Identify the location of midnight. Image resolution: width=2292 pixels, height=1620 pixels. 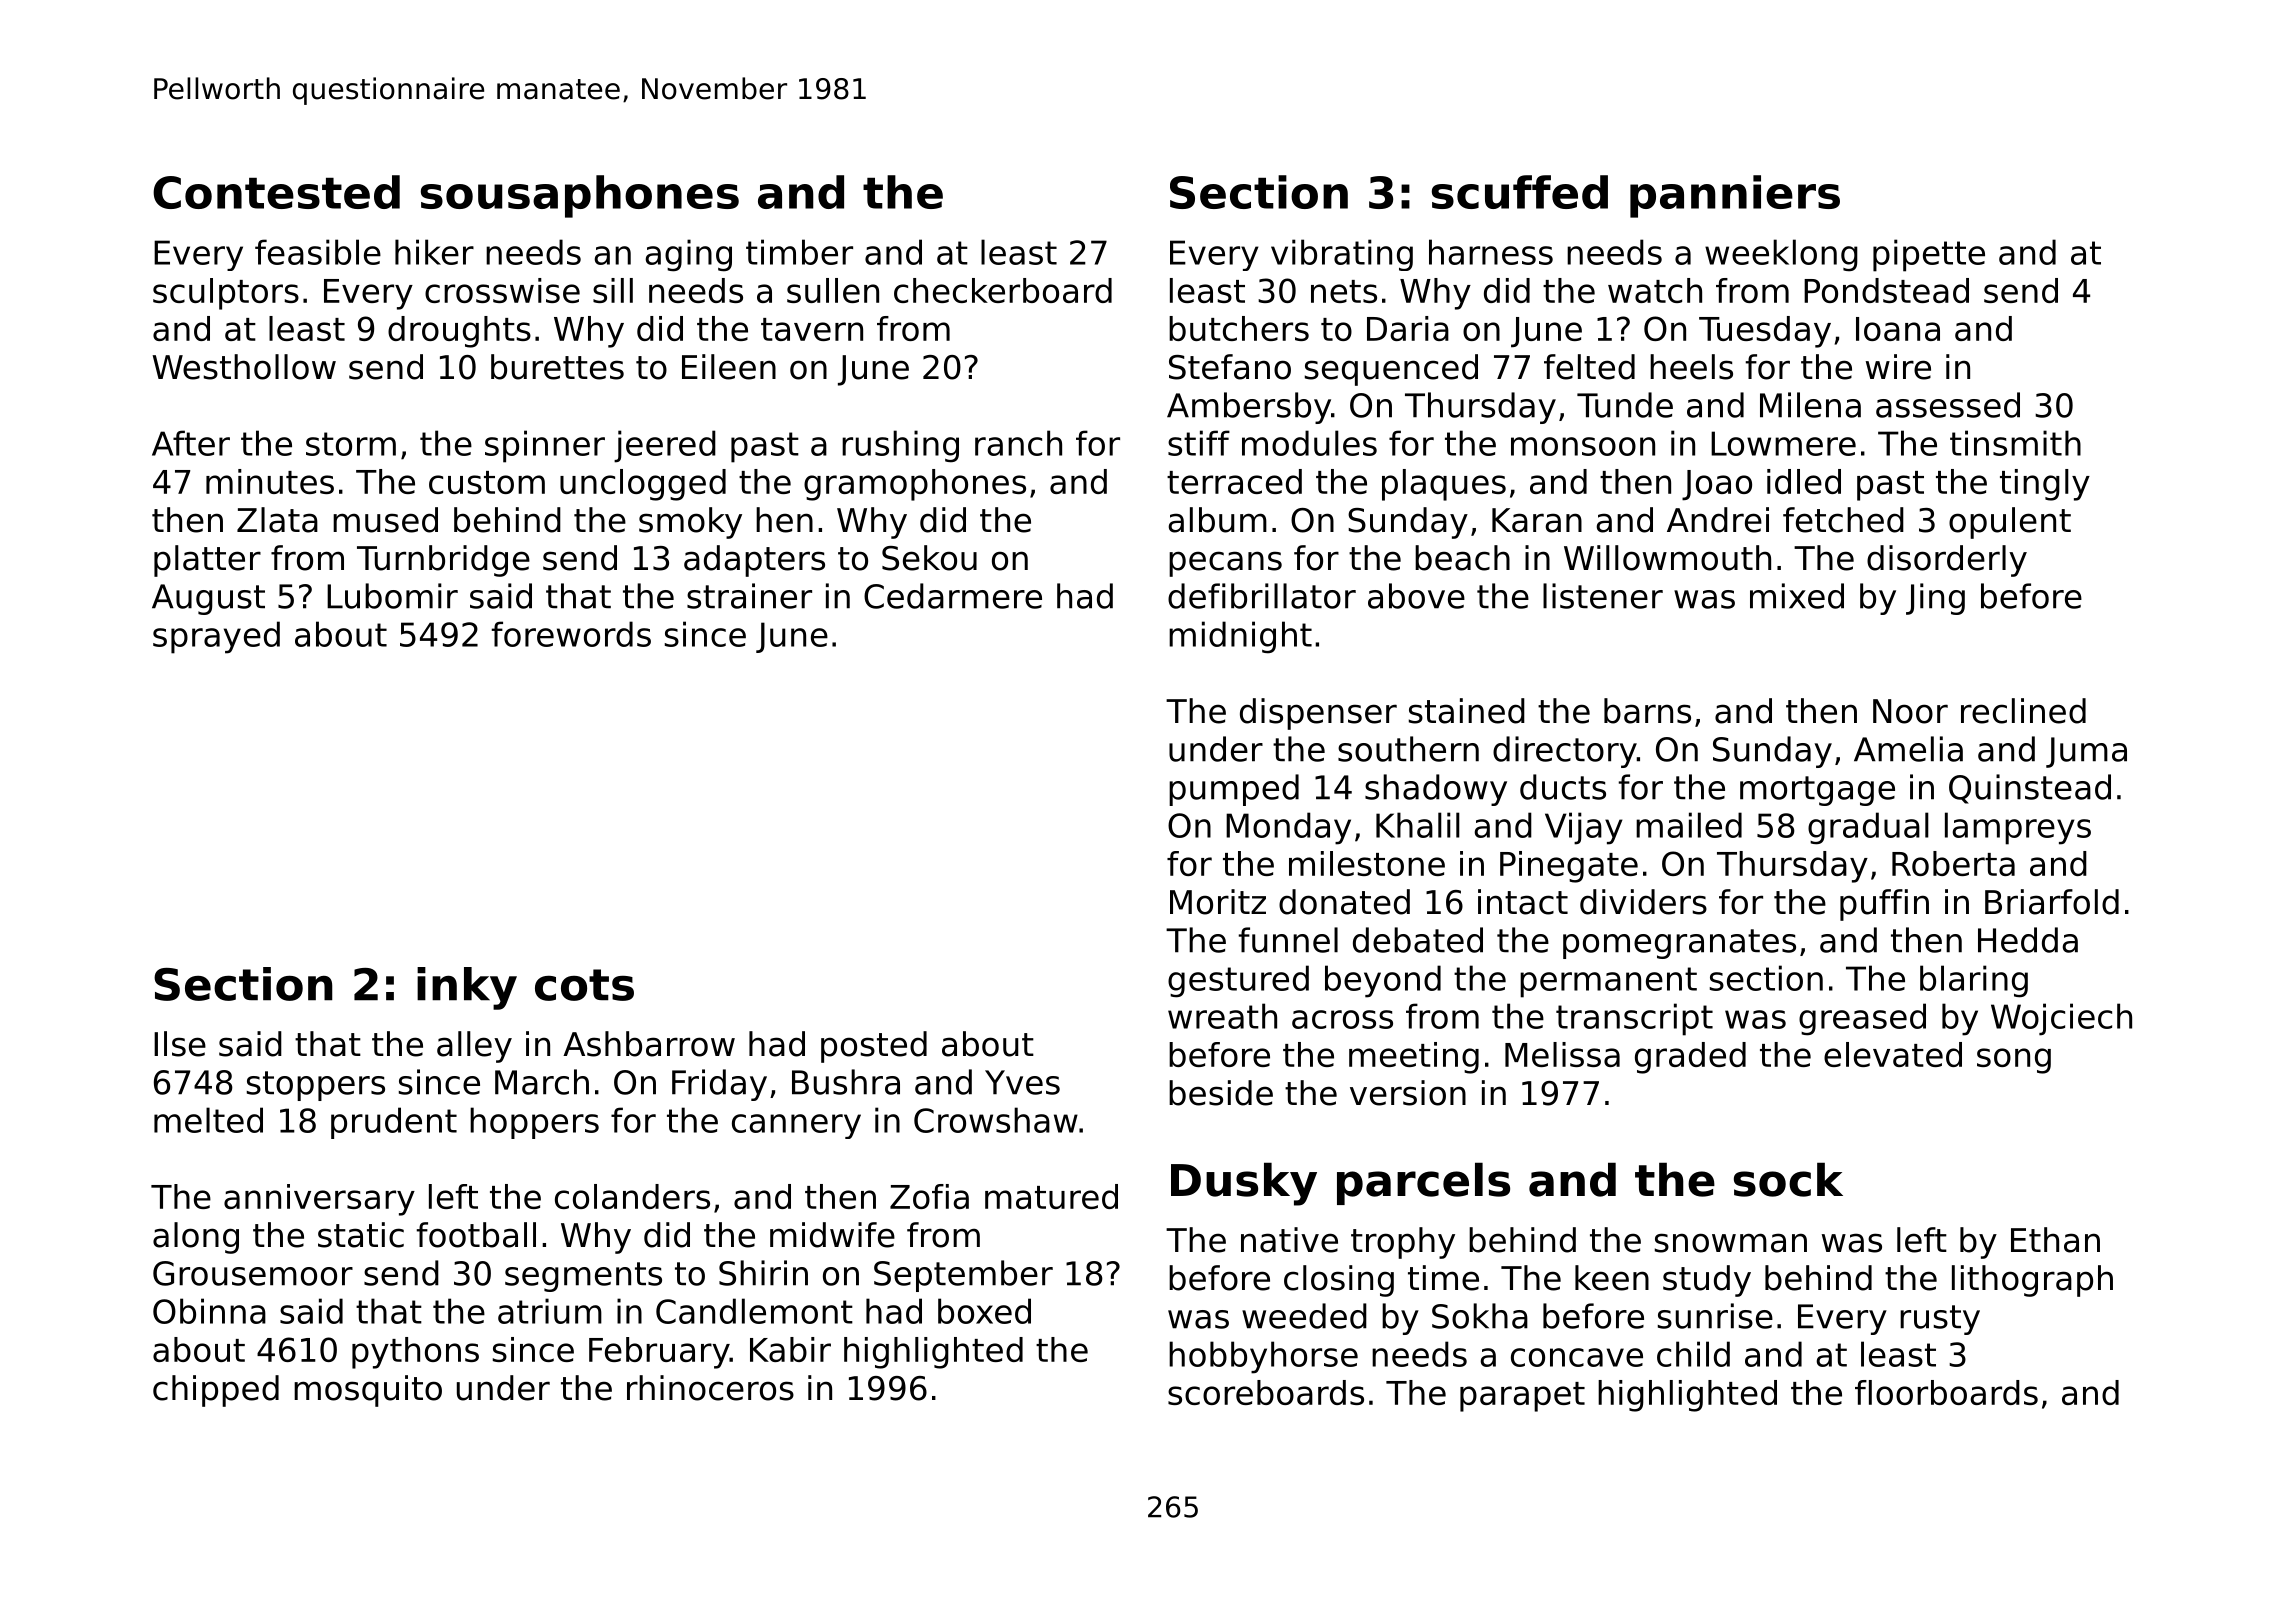
(1240, 637).
